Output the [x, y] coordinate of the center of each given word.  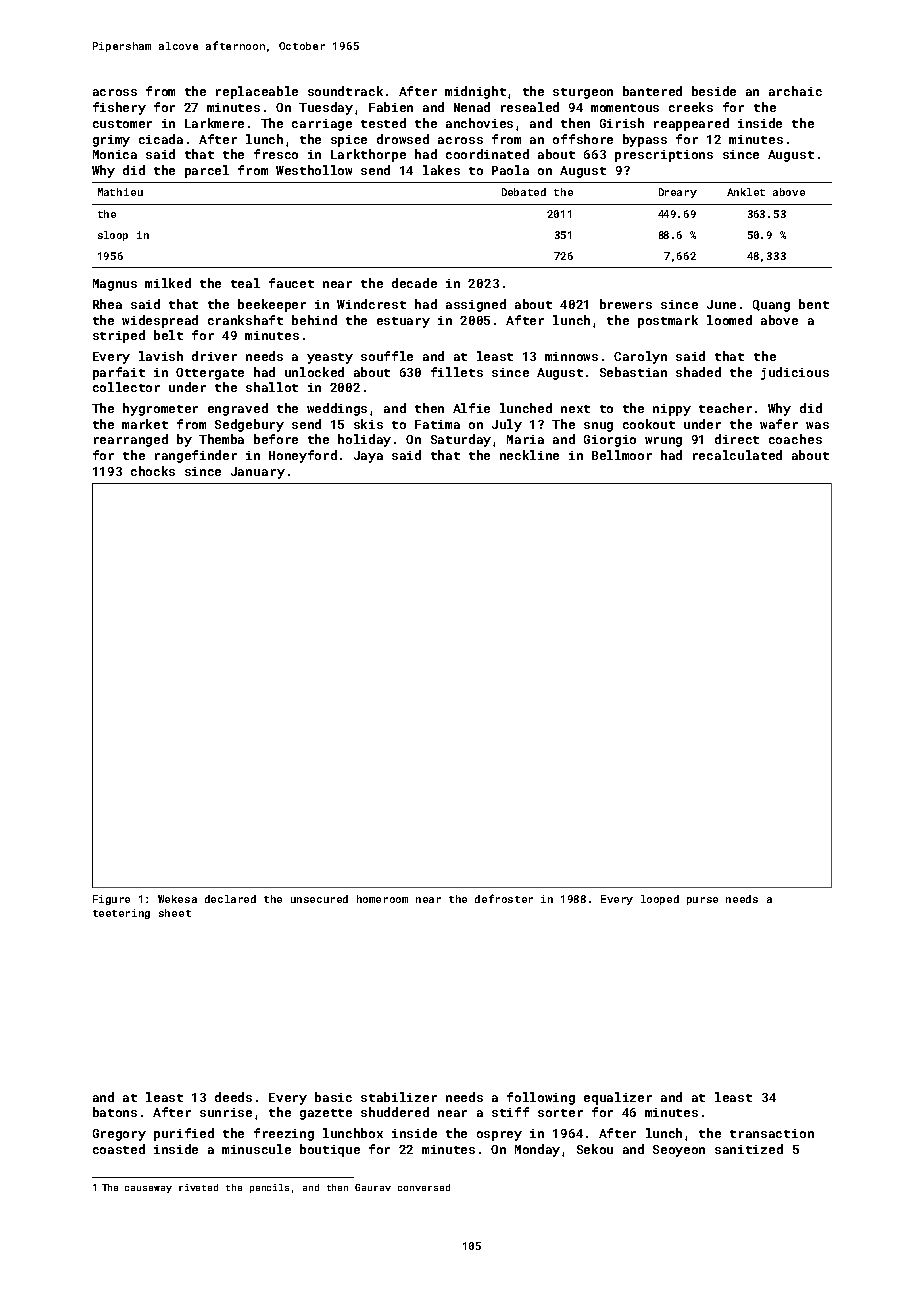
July [507, 425]
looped [660, 900]
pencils [269, 1188]
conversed [424, 1187]
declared [230, 899]
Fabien [391, 107]
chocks [153, 471]
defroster [504, 898]
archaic [795, 91]
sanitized [749, 1149]
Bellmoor [622, 455]
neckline [529, 455]
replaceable [257, 92]
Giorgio [610, 441]
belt [168, 335]
